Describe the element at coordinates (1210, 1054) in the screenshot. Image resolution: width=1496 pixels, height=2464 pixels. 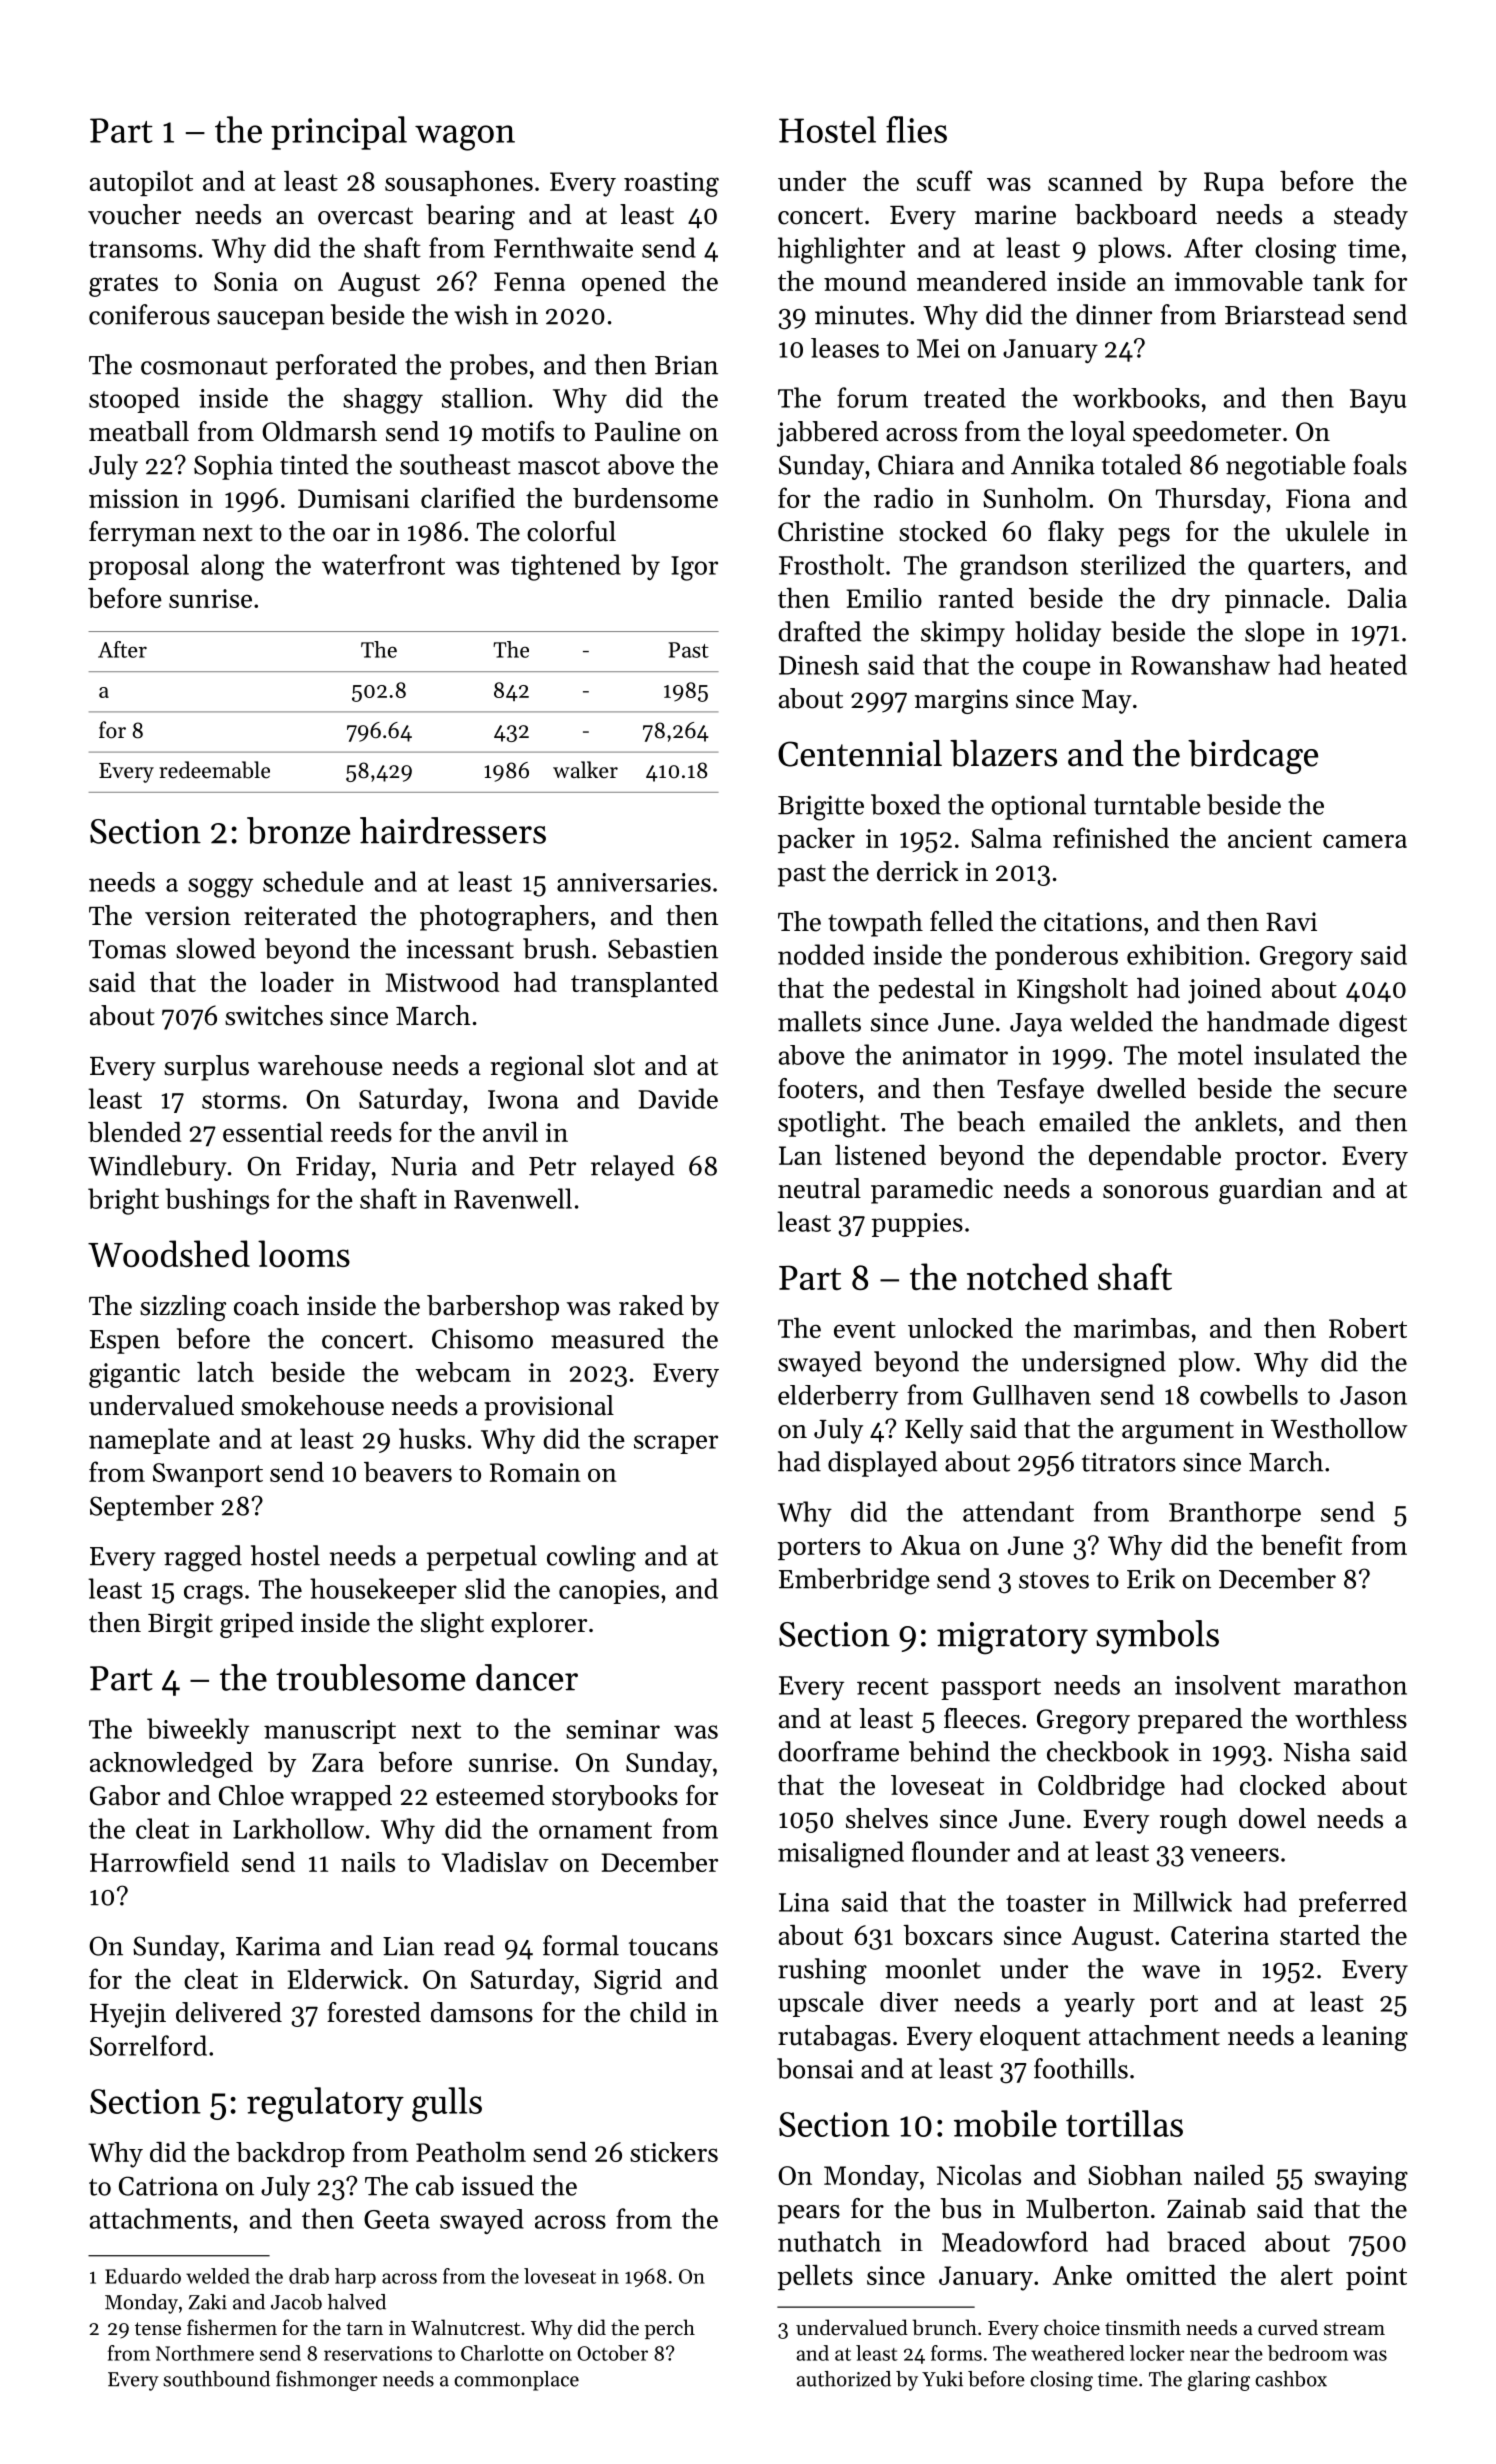
I see `motel` at that location.
